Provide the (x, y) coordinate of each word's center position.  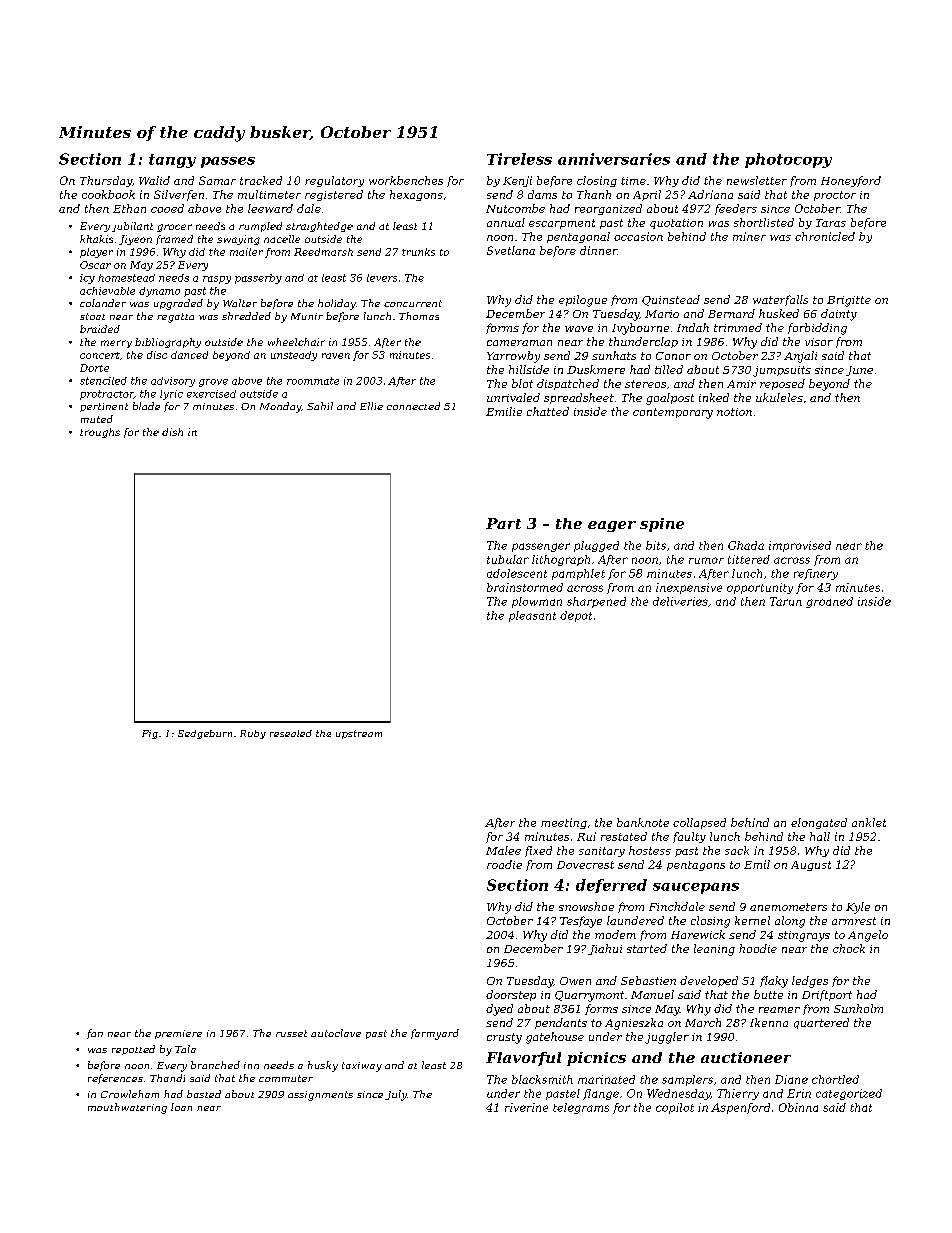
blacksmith (542, 1079)
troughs (100, 433)
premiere (178, 1034)
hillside (529, 369)
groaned (829, 602)
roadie (504, 864)
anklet (869, 822)
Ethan (129, 208)
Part (503, 523)
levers (382, 278)
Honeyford (851, 181)
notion (734, 412)
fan (95, 1034)
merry (116, 344)
